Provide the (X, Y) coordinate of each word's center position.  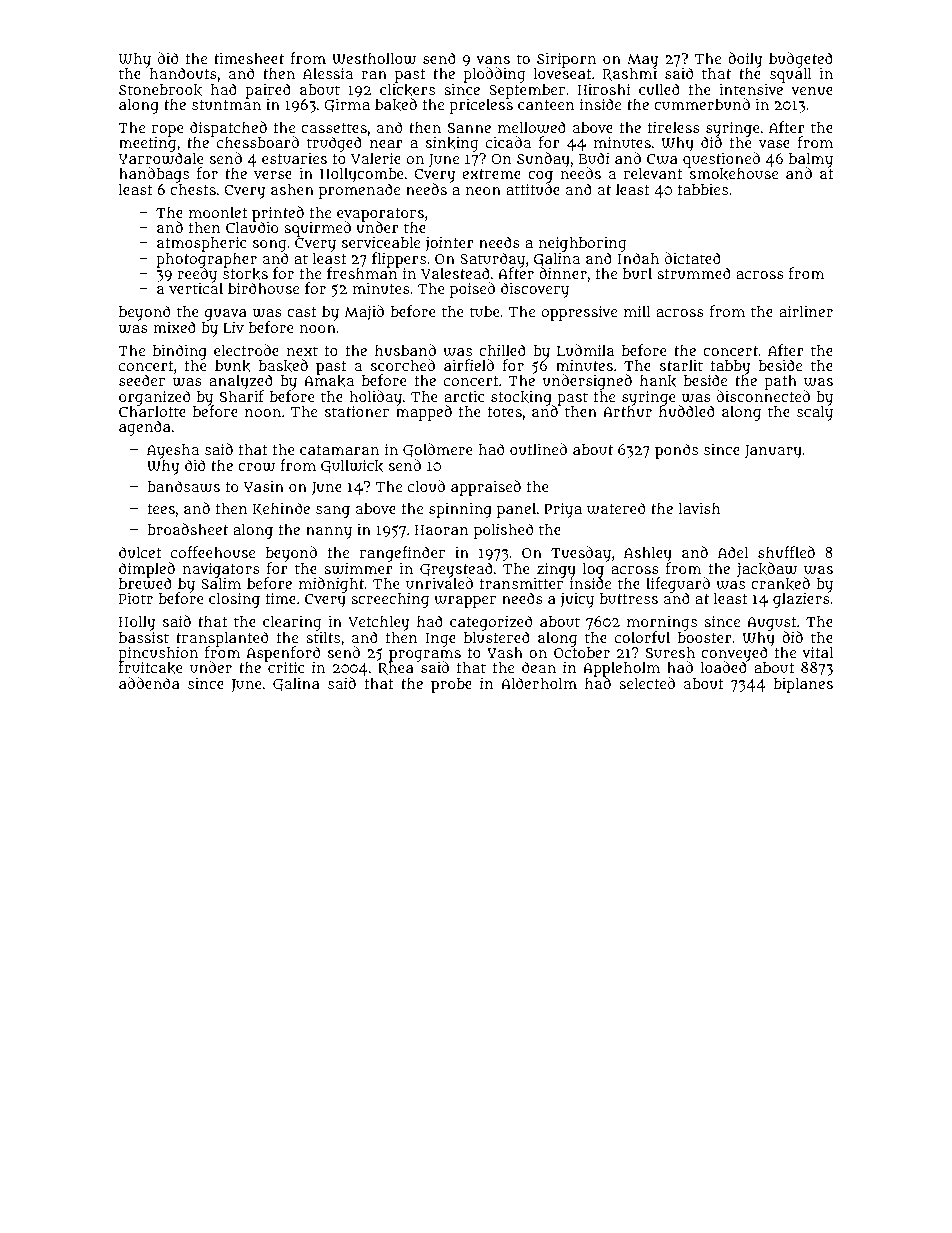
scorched (403, 365)
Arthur (627, 411)
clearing (292, 624)
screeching (390, 600)
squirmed (317, 229)
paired (268, 91)
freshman (362, 273)
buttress (629, 598)
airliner (806, 311)
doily (745, 60)
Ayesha (174, 452)
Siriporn (566, 60)
